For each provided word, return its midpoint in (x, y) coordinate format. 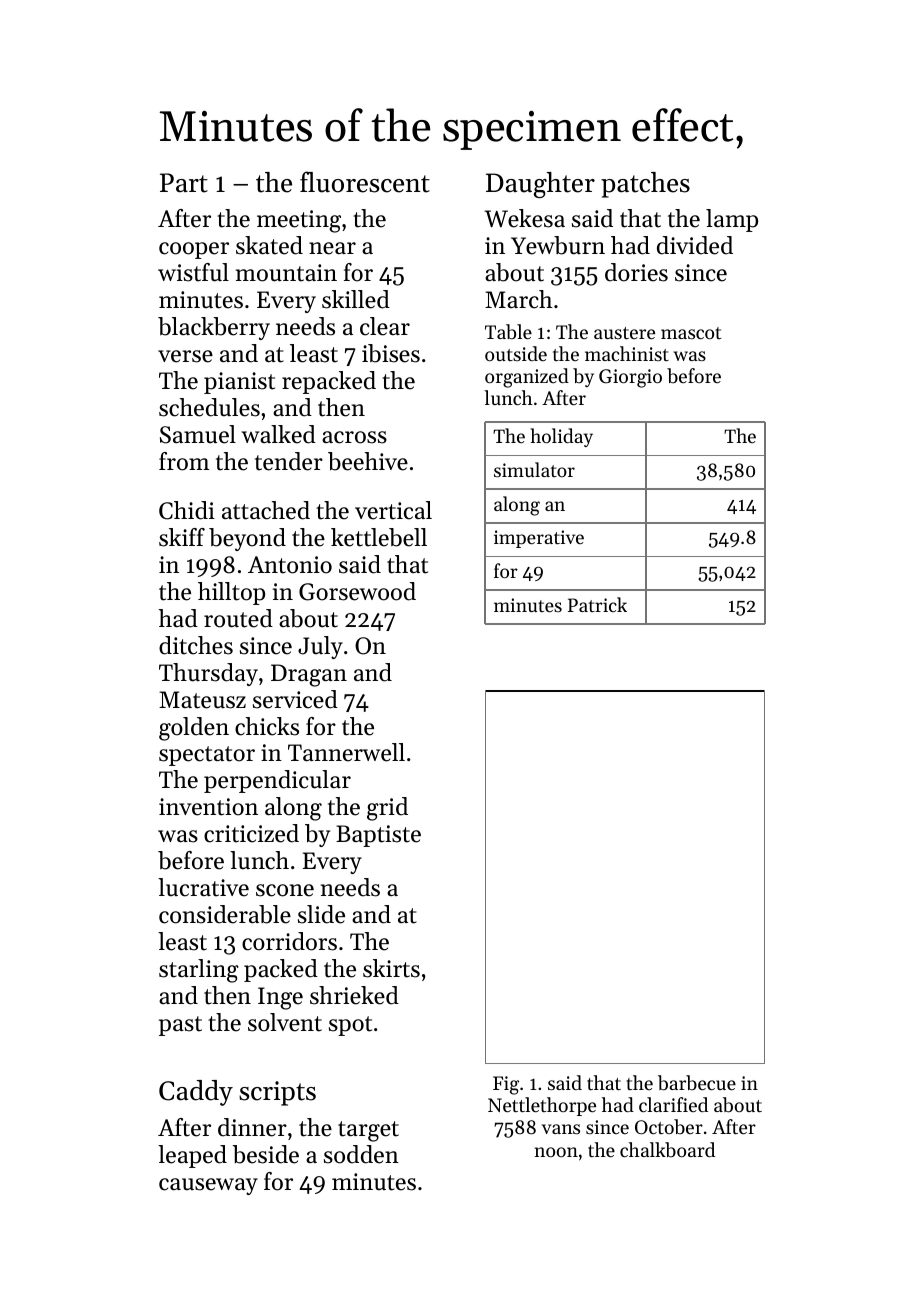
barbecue (697, 1083)
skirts (391, 968)
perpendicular (277, 781)
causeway (208, 1186)
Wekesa (524, 218)
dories (636, 272)
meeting (299, 221)
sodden (361, 1154)
